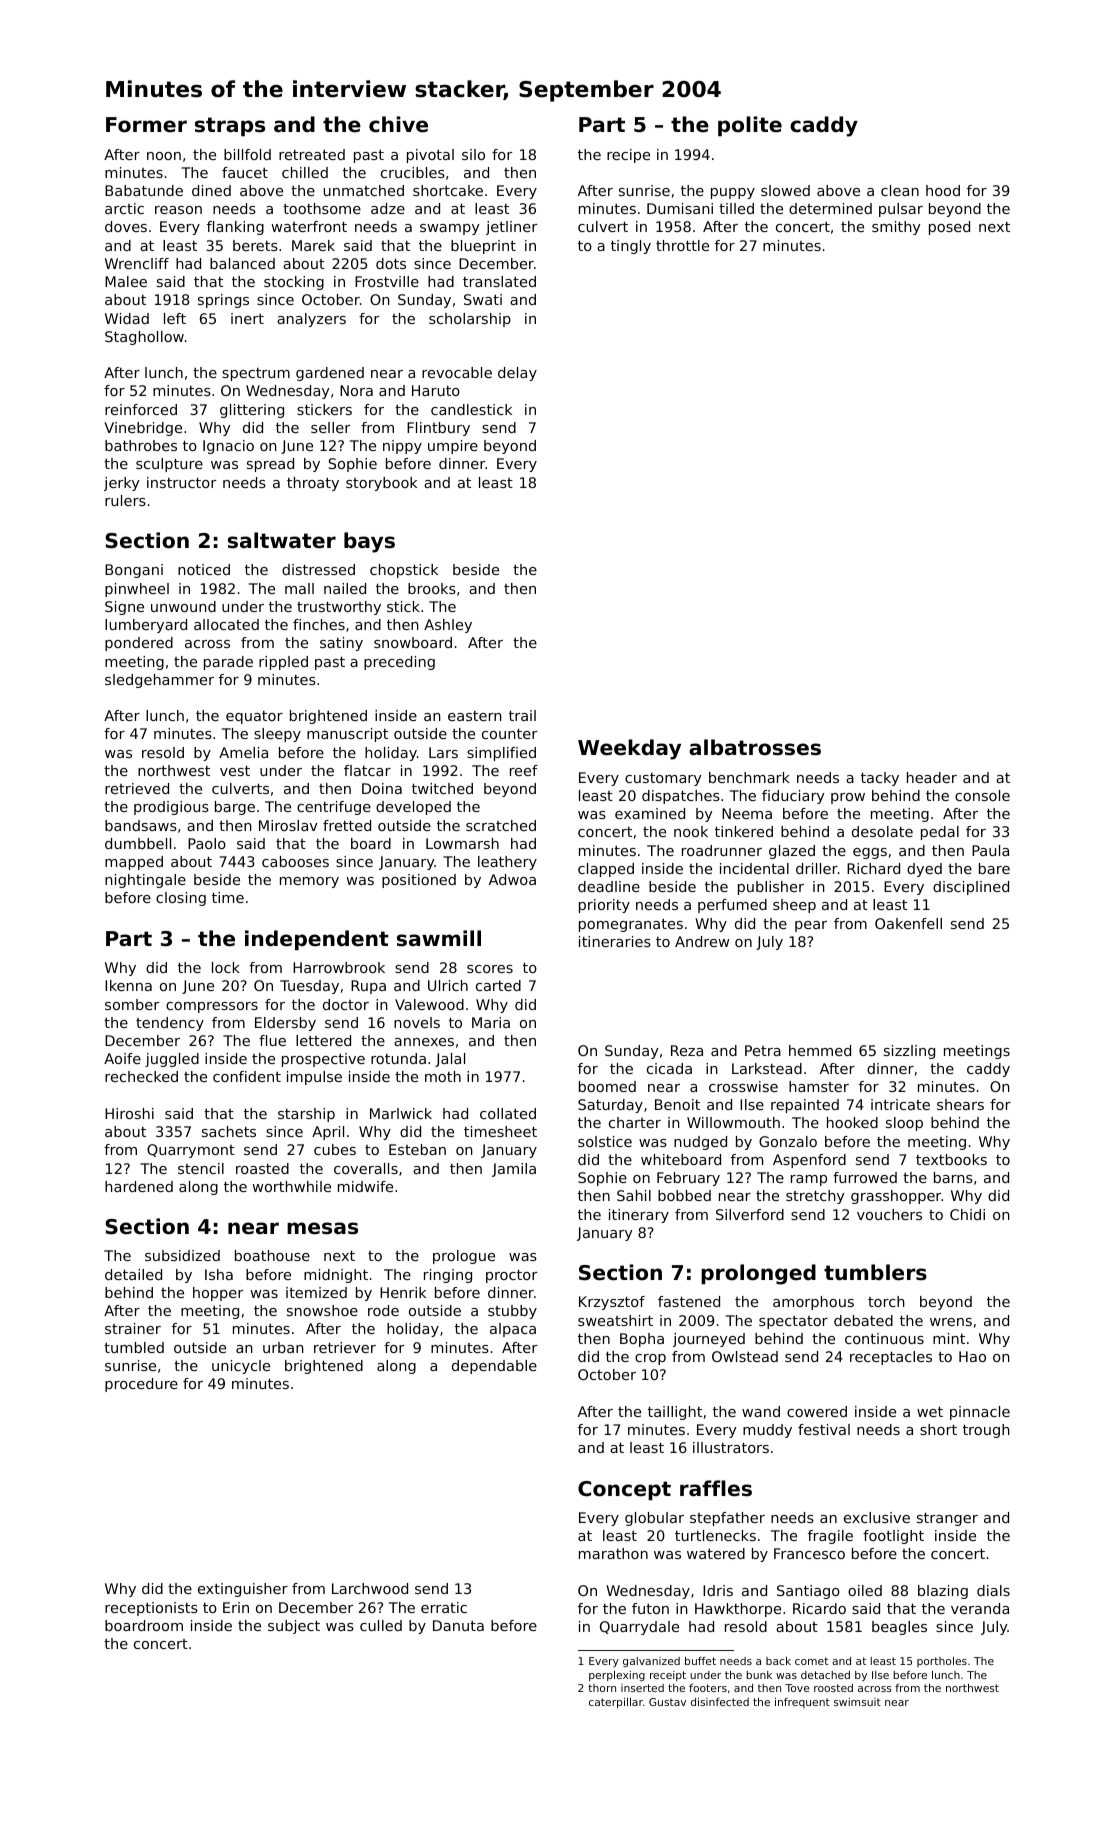 The image size is (1115, 1837). Describe the element at coordinates (896, 228) in the image. I see `smithy` at that location.
